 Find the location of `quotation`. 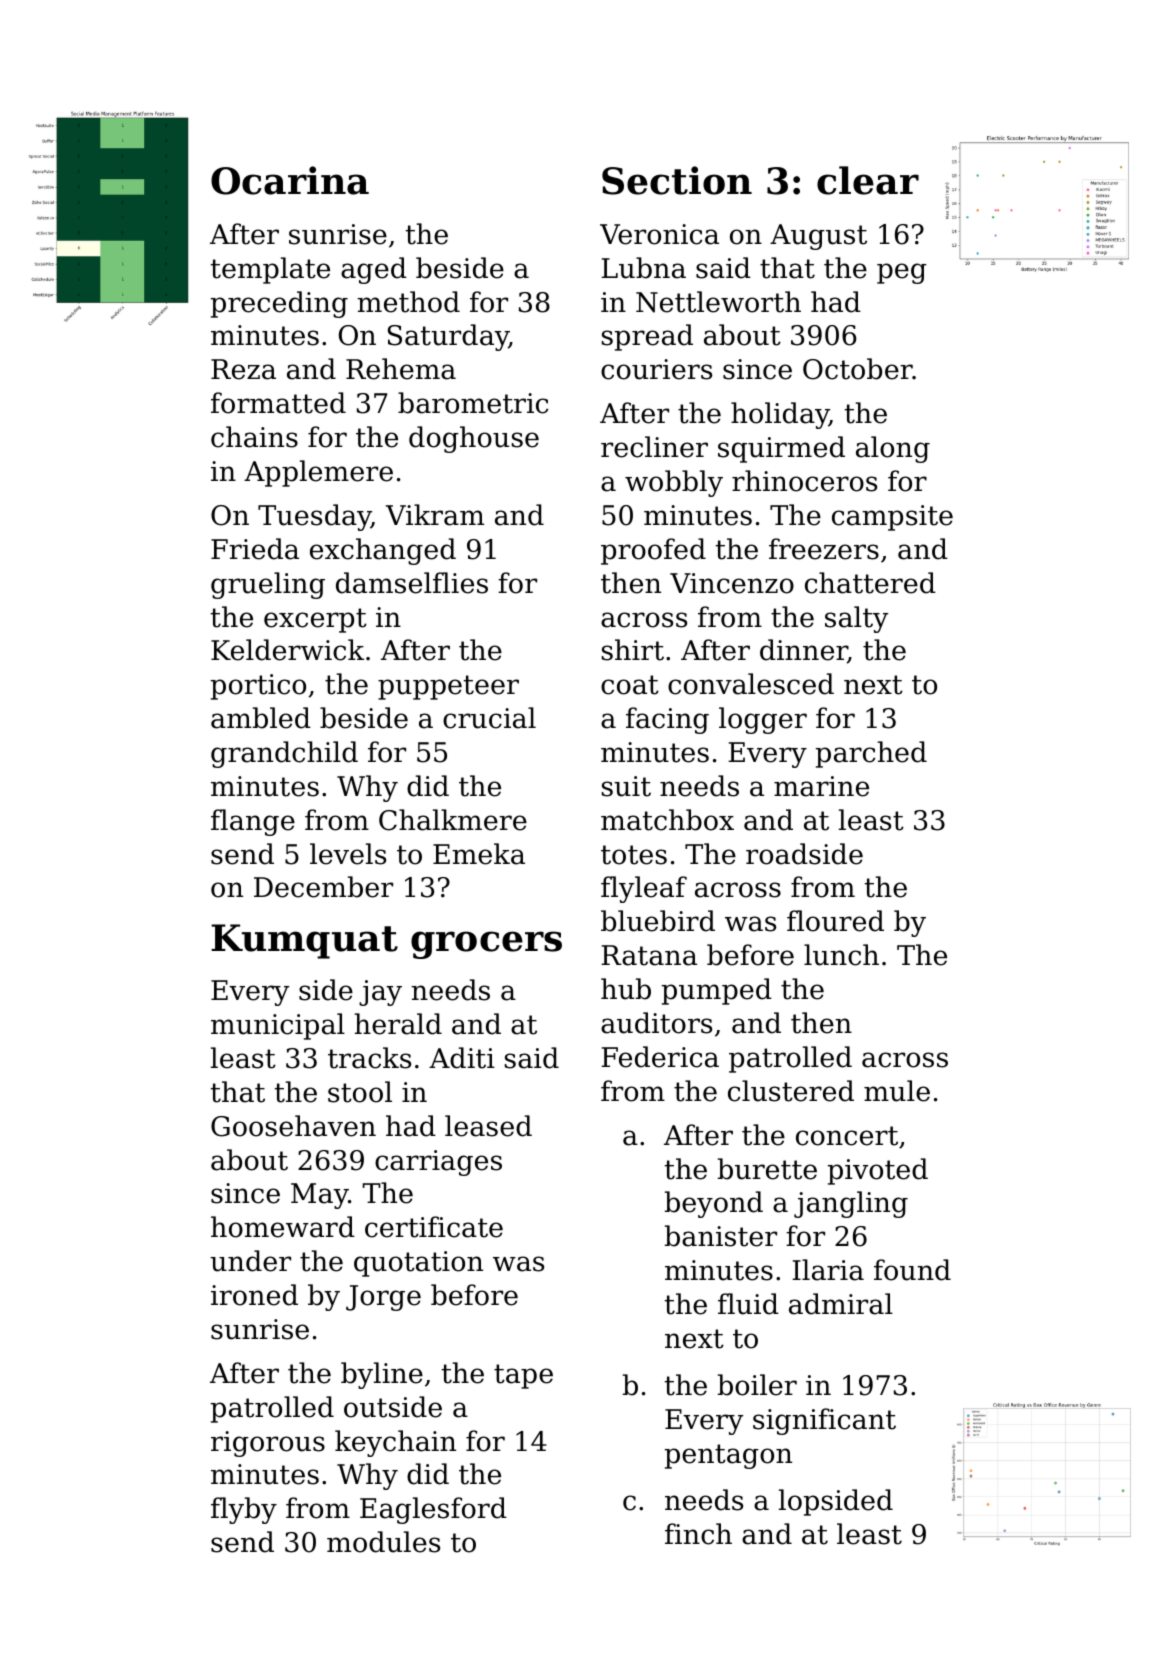

quotation is located at coordinates (418, 1264).
